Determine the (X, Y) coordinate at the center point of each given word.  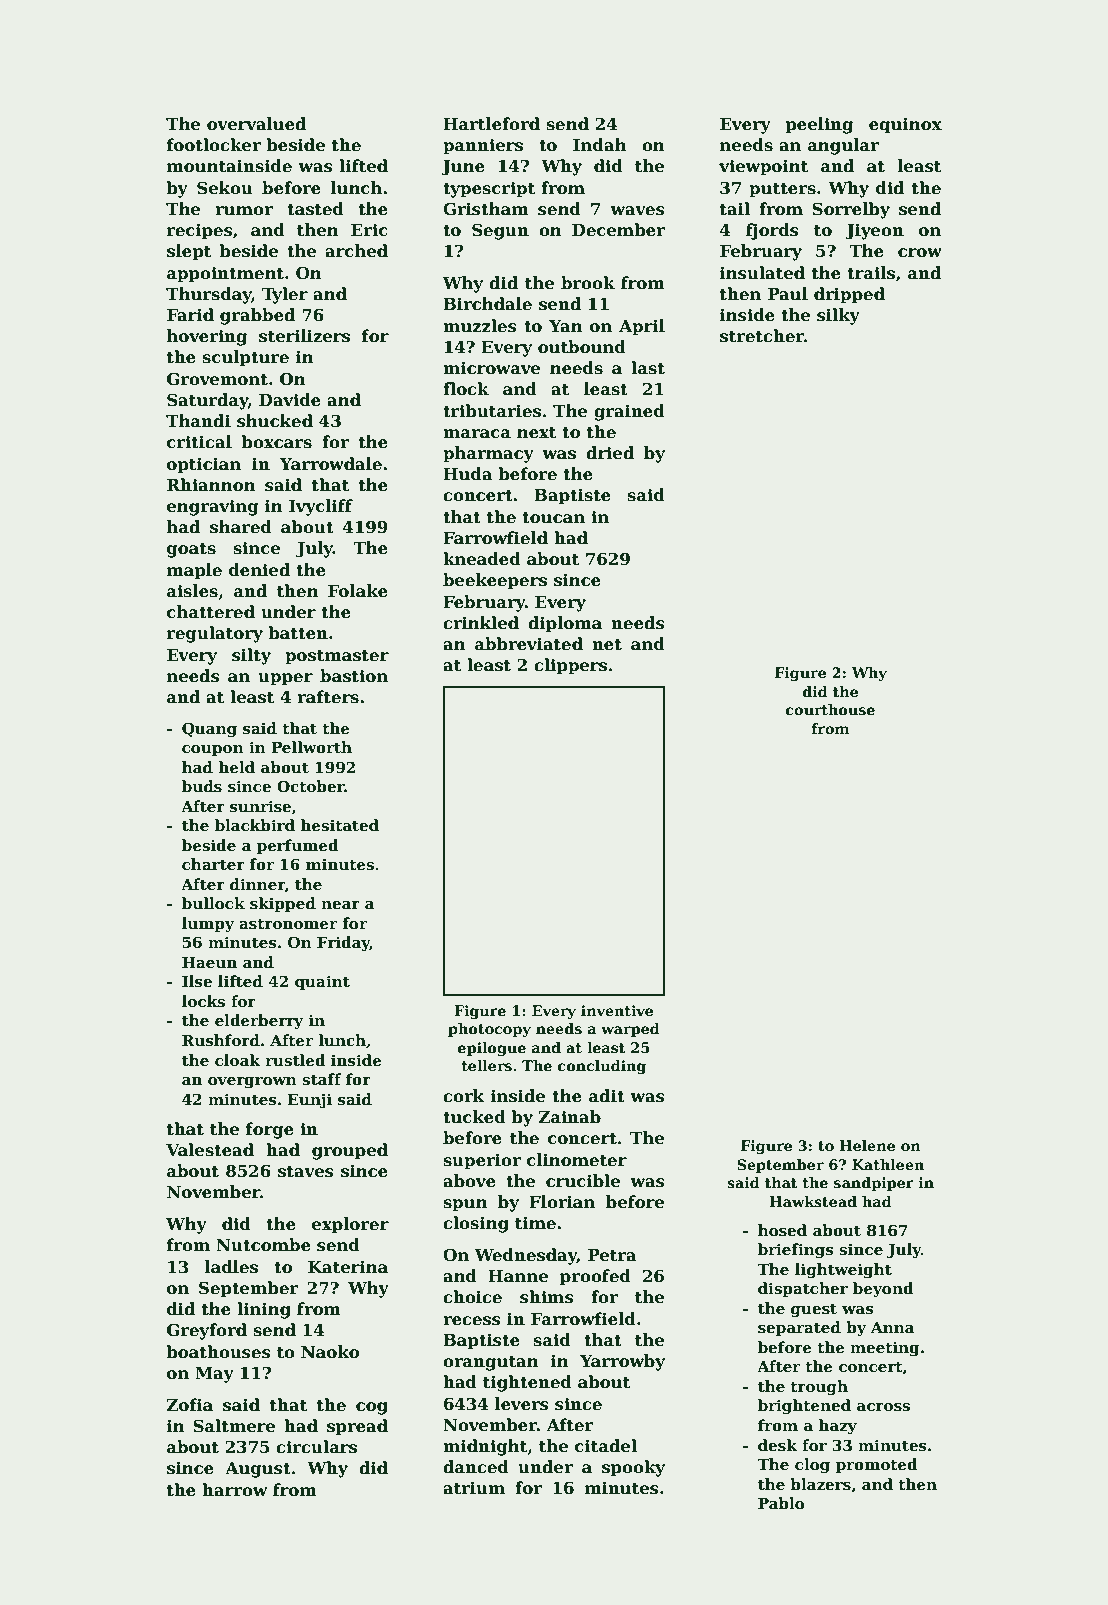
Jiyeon (874, 231)
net (607, 645)
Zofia (190, 1405)
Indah (600, 145)
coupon (213, 750)
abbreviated (529, 644)
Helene (867, 1145)
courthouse (830, 709)
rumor (244, 211)
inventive (617, 1010)
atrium (474, 1488)
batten (298, 633)
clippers (570, 666)
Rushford (221, 1040)
